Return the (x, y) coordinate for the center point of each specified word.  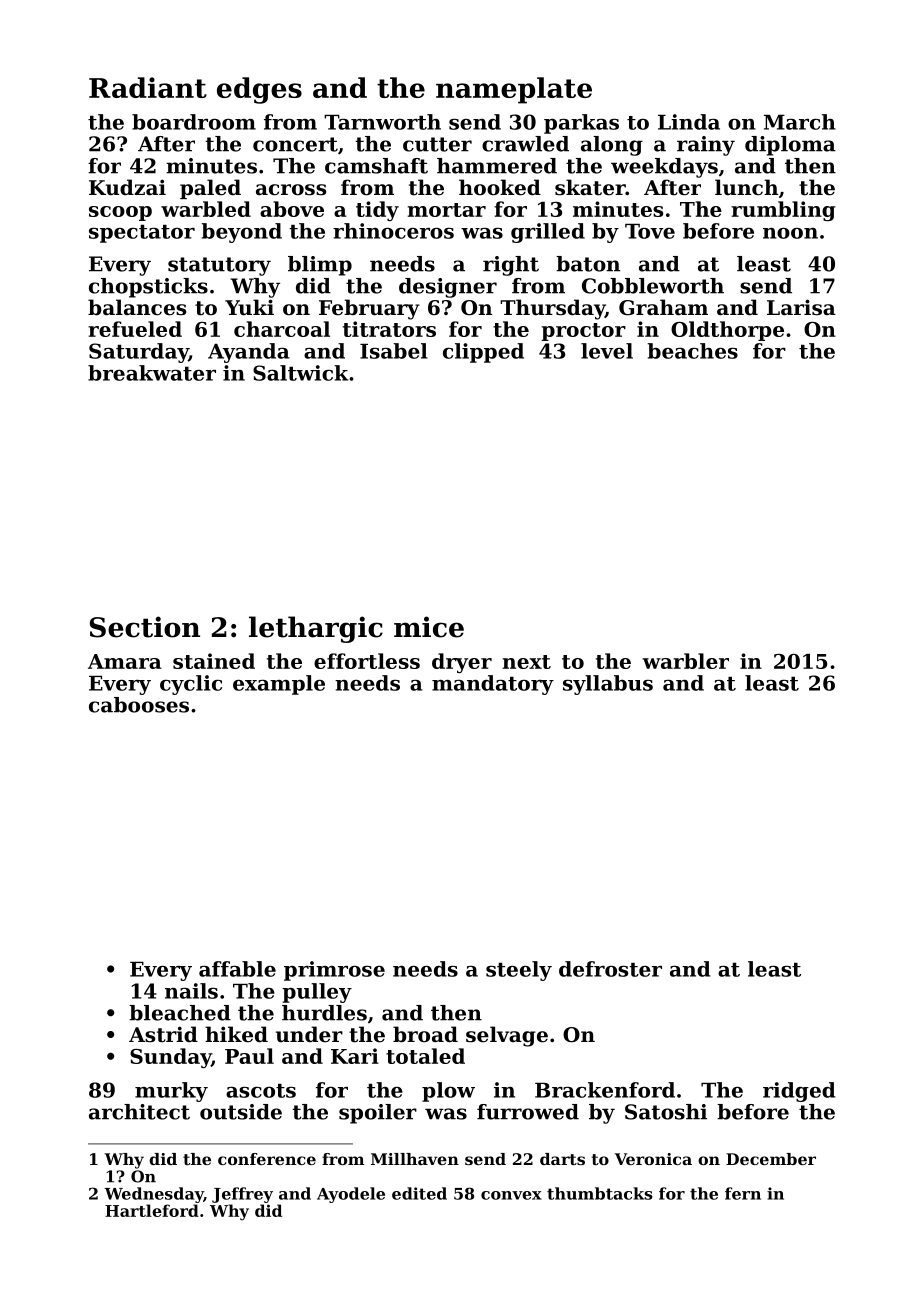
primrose (334, 971)
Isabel (394, 351)
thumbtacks (599, 1193)
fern (743, 1193)
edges (259, 90)
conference (267, 1159)
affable (237, 969)
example (279, 685)
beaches (693, 351)
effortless (367, 661)
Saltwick (300, 373)
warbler (685, 661)
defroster (610, 969)
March (800, 122)
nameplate (514, 90)
